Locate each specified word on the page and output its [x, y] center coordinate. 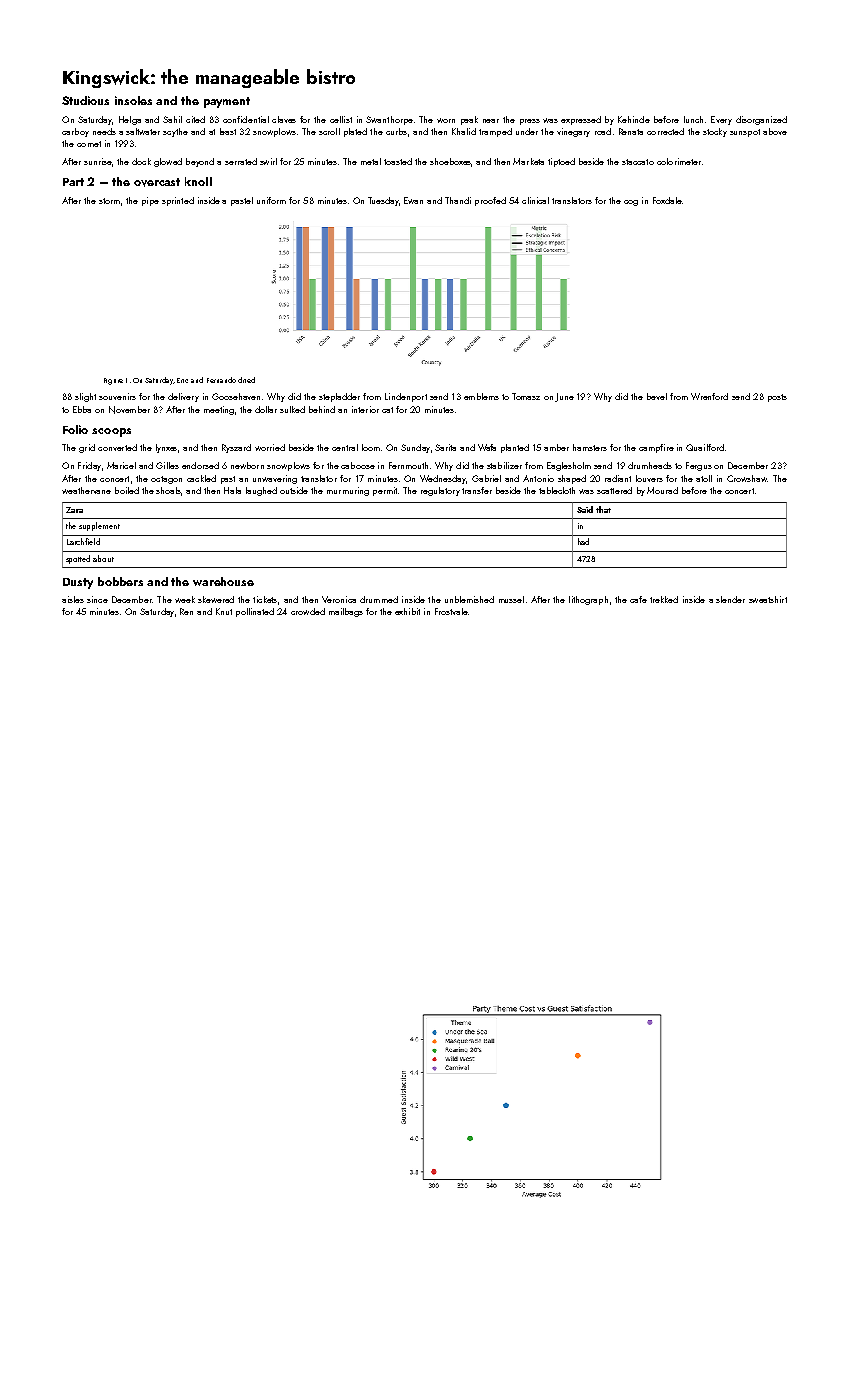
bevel [657, 396]
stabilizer [504, 465]
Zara [74, 510]
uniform [271, 200]
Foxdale [667, 200]
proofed [490, 201]
